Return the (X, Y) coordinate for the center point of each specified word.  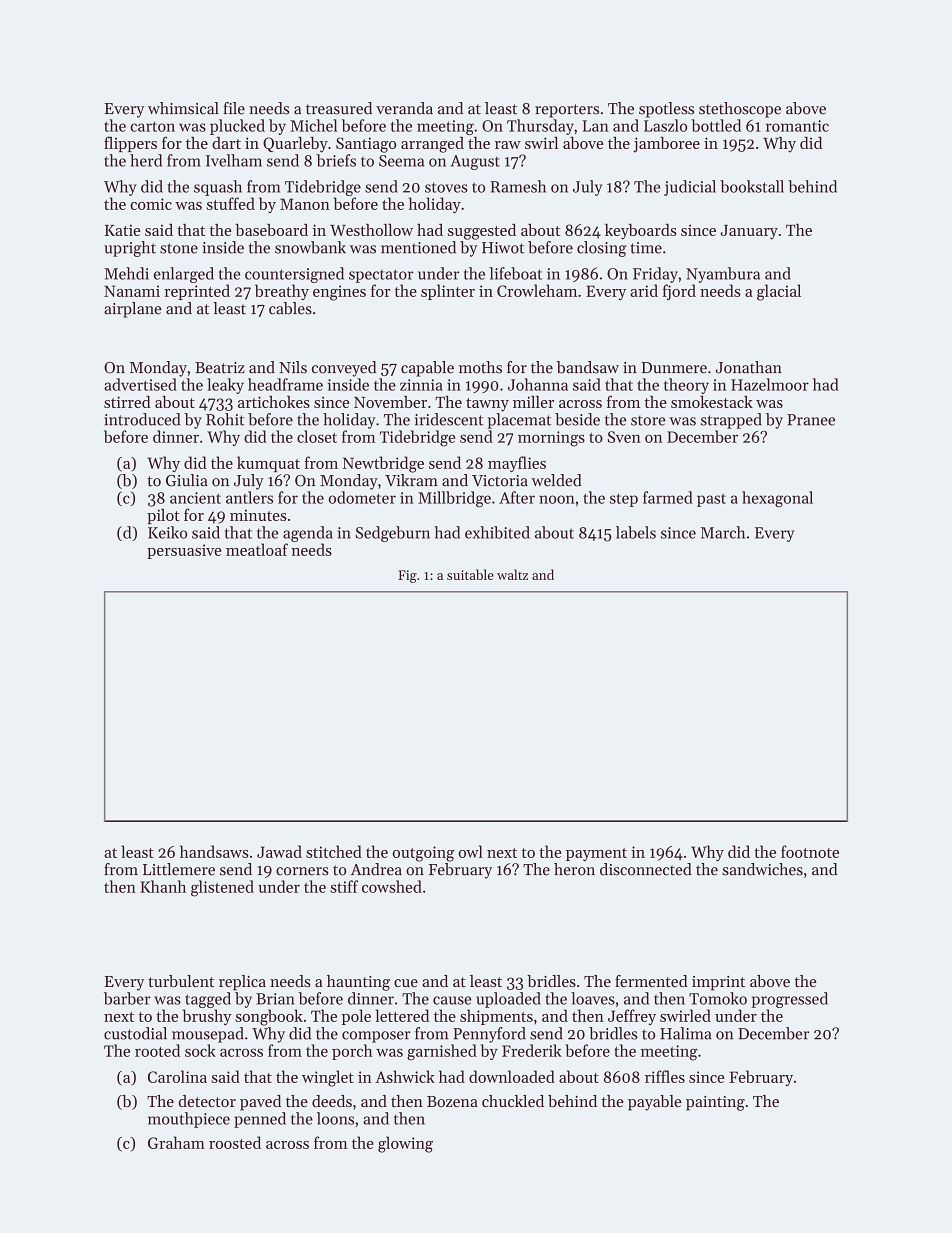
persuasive (184, 551)
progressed (790, 1000)
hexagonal (777, 499)
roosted (235, 1142)
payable (655, 1103)
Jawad (279, 851)
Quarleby (295, 144)
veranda (404, 108)
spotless (666, 110)
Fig (407, 576)
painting (715, 1103)
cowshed (392, 886)
